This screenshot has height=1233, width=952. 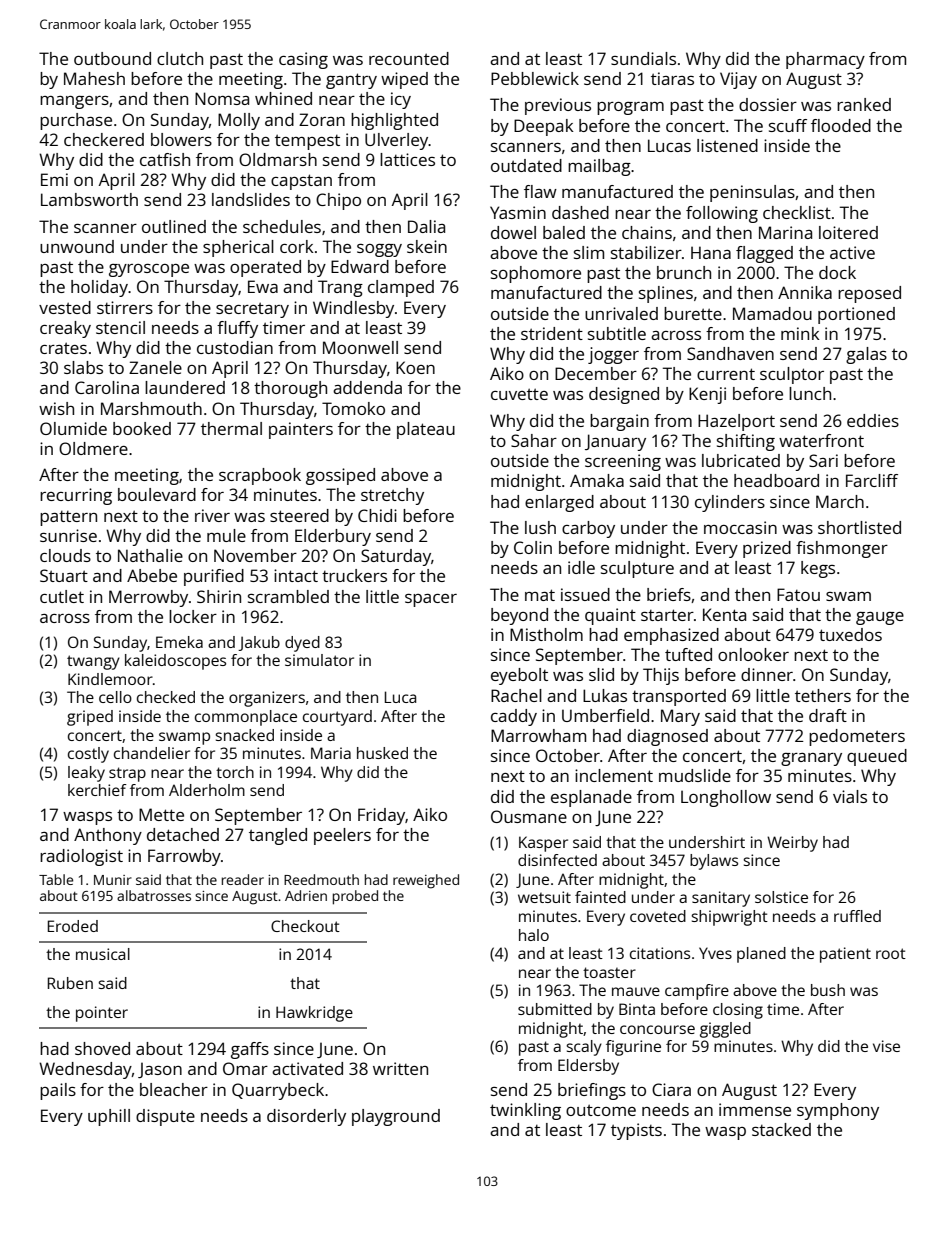 What do you see at coordinates (805, 292) in the screenshot?
I see `Annika` at bounding box center [805, 292].
